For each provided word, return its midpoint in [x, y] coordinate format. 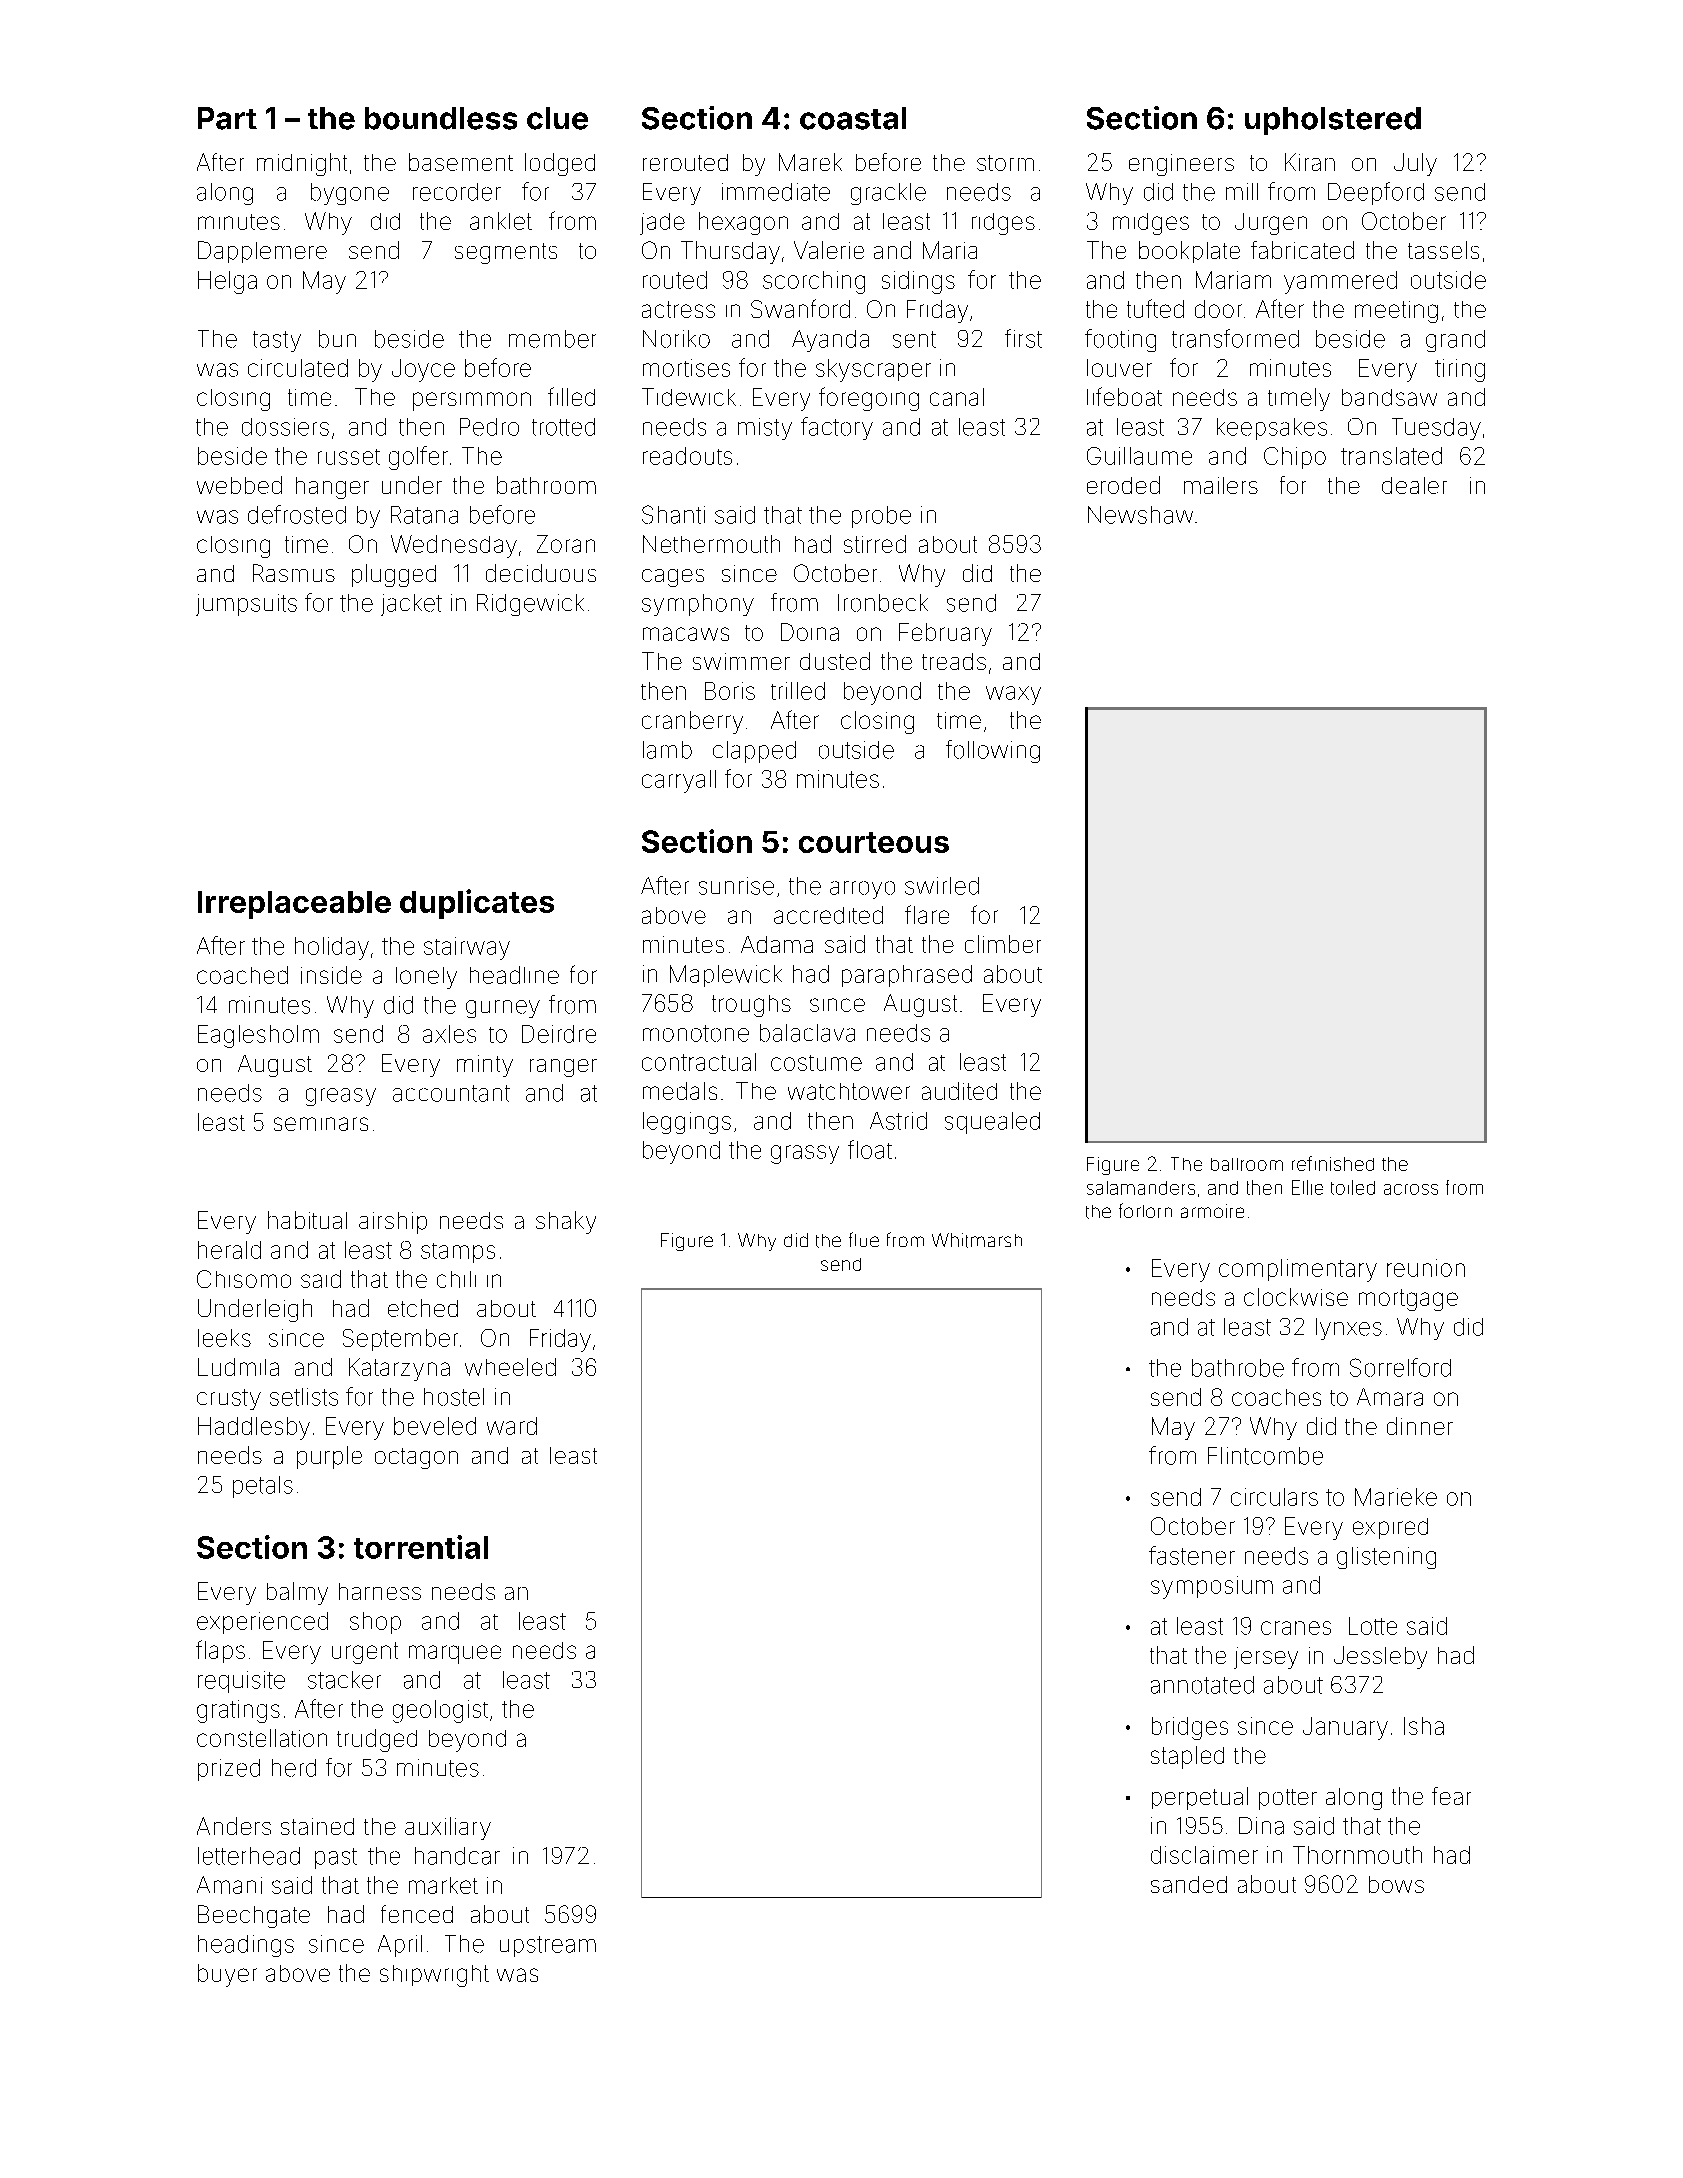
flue [864, 1239]
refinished [1333, 1163]
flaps [220, 1651]
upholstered [1333, 121]
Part [227, 118]
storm [1005, 163]
